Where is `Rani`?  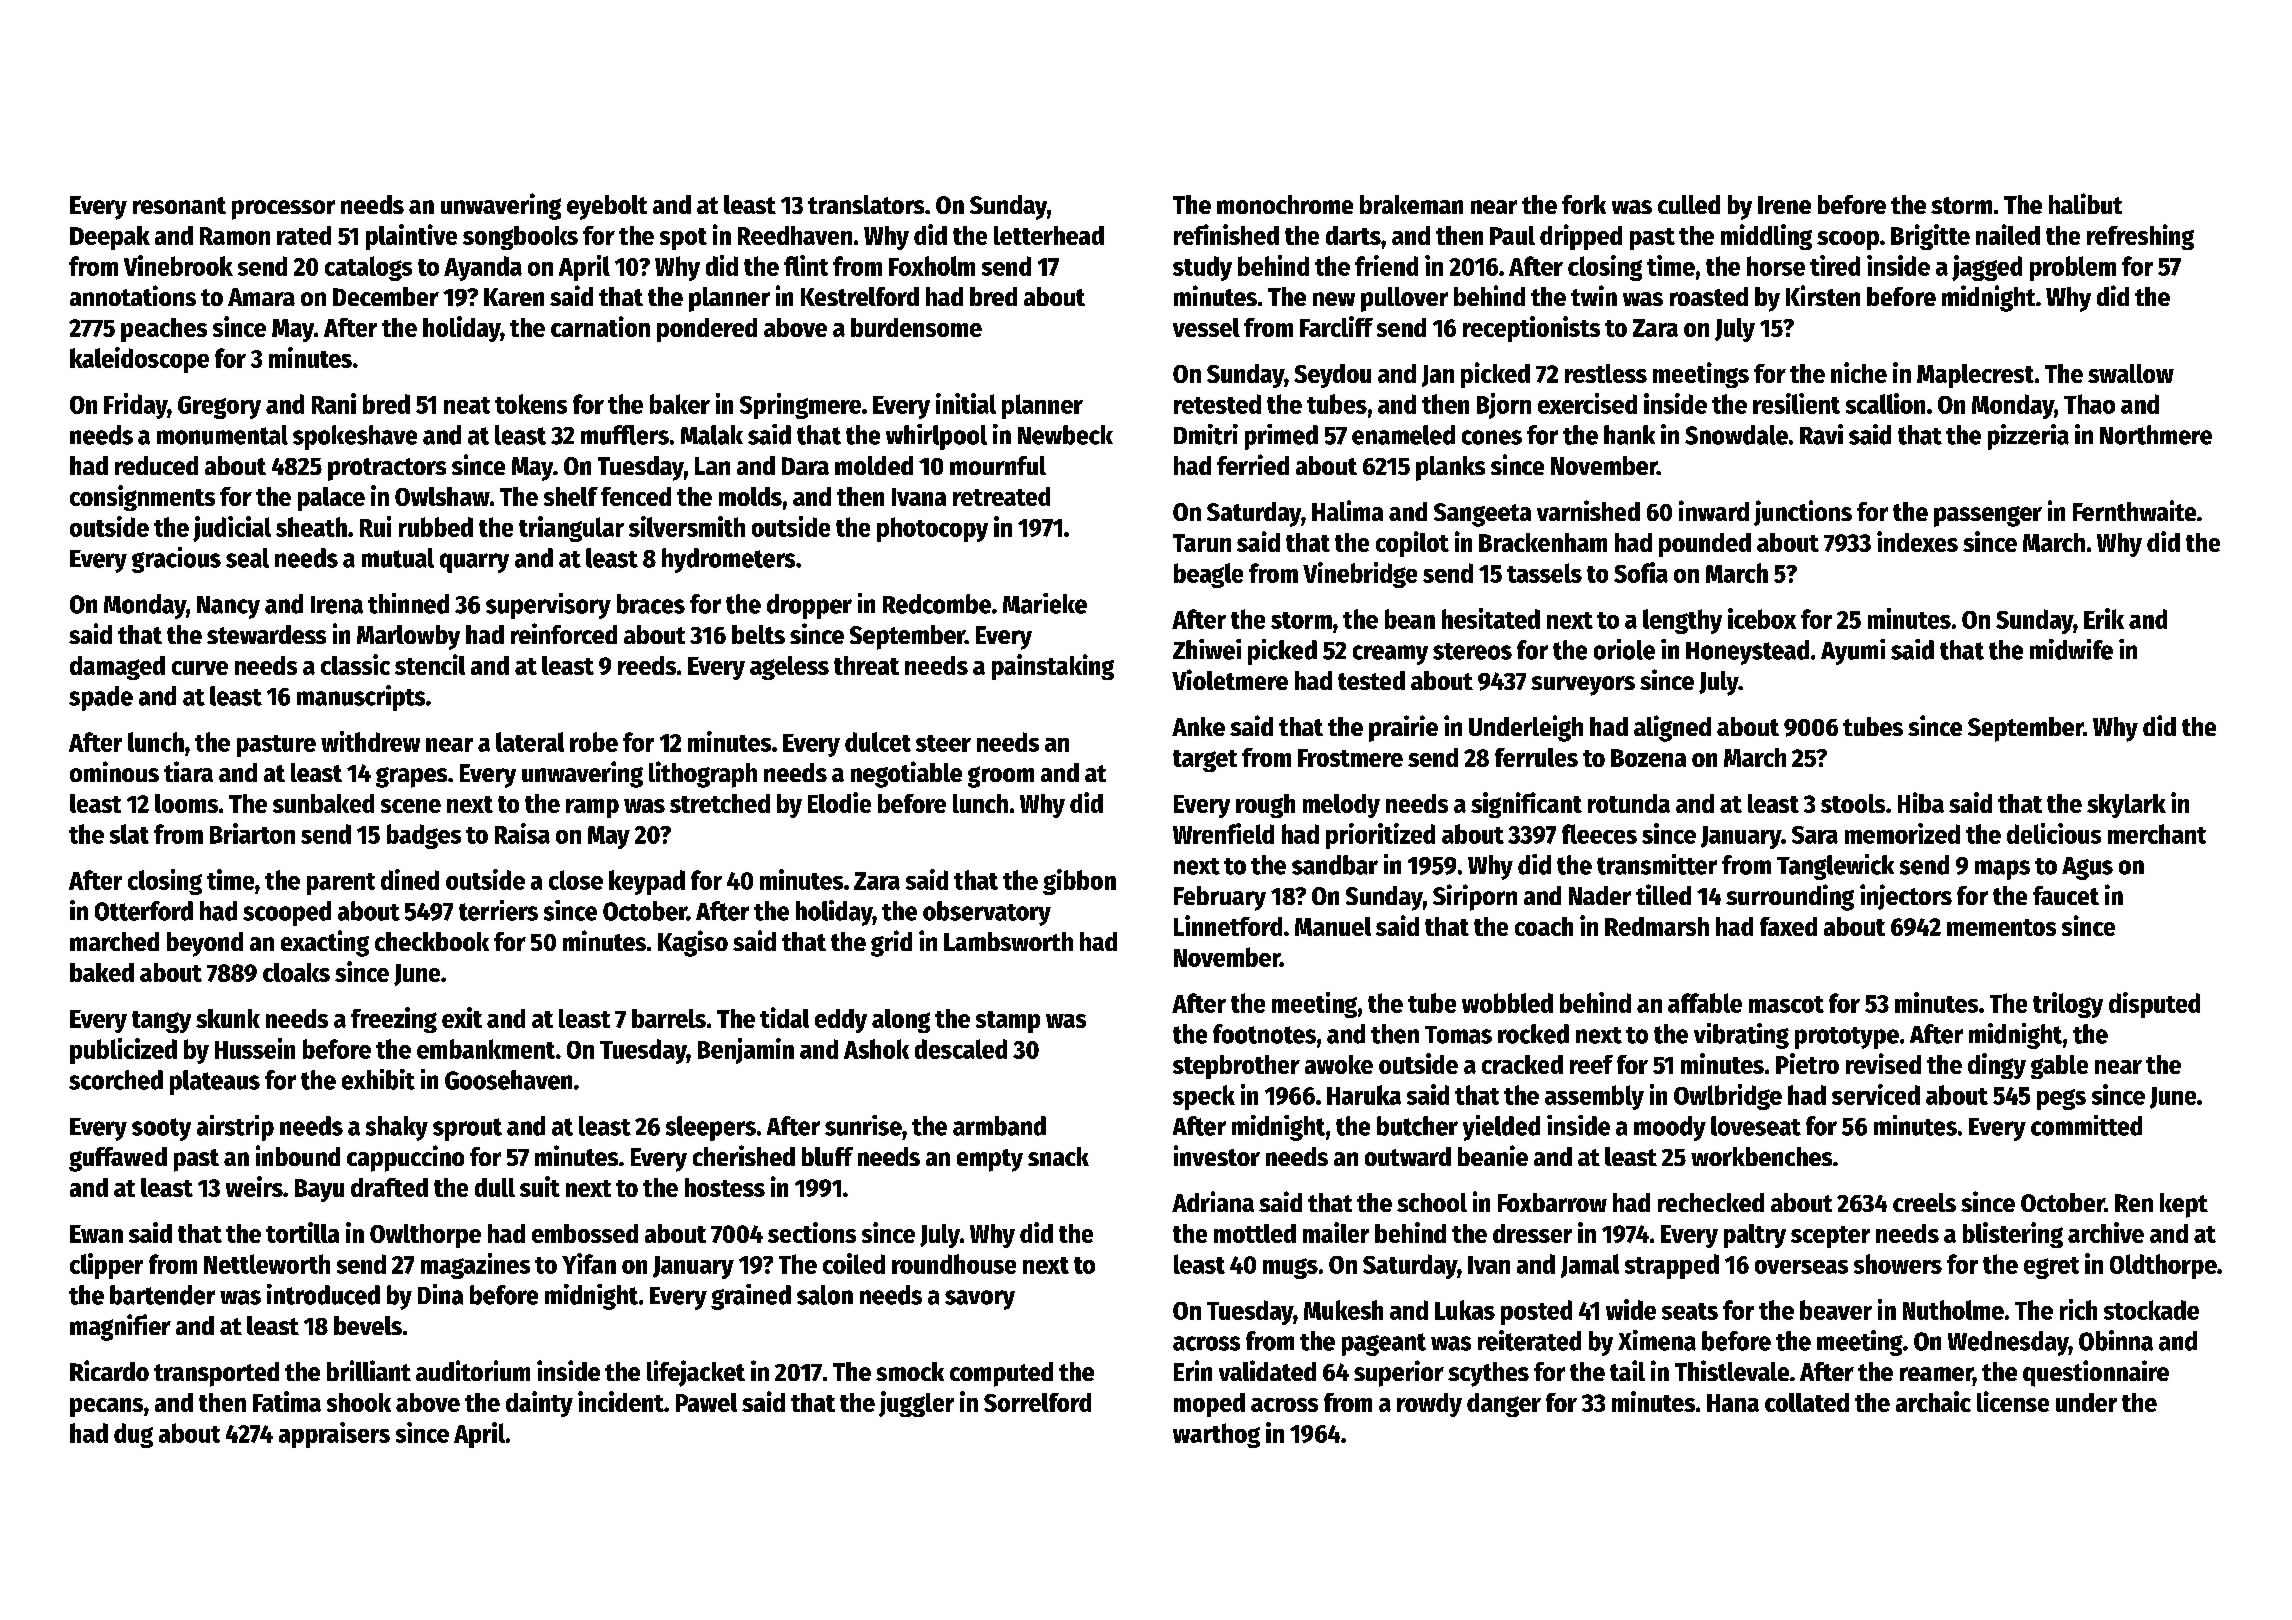
Rani is located at coordinates (334, 403).
